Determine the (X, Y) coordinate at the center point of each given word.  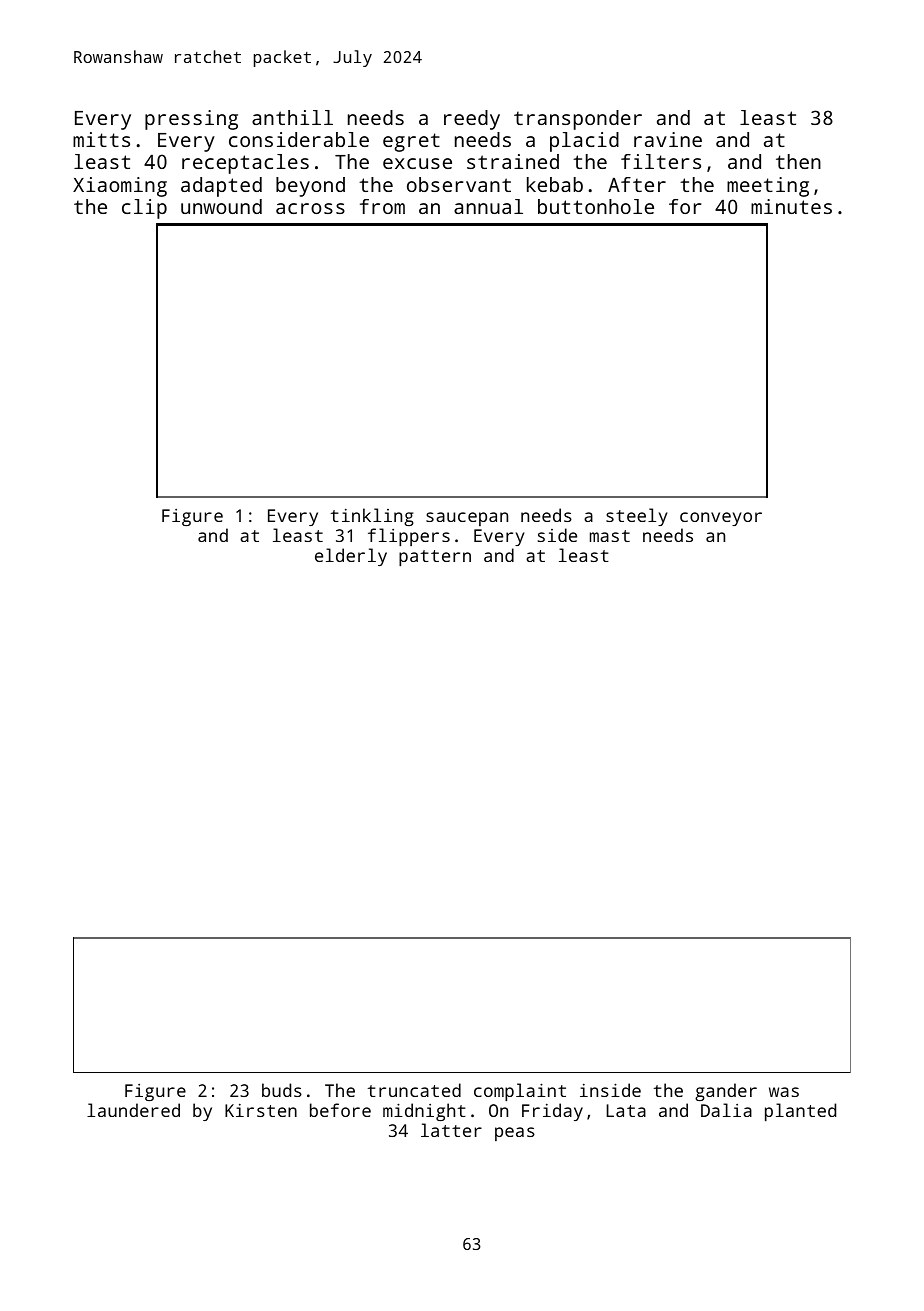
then (798, 161)
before (340, 1110)
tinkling (372, 517)
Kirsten (261, 1110)
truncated (414, 1090)
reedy (472, 120)
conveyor (721, 519)
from (382, 206)
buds (282, 1090)
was (784, 1092)
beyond (310, 187)
